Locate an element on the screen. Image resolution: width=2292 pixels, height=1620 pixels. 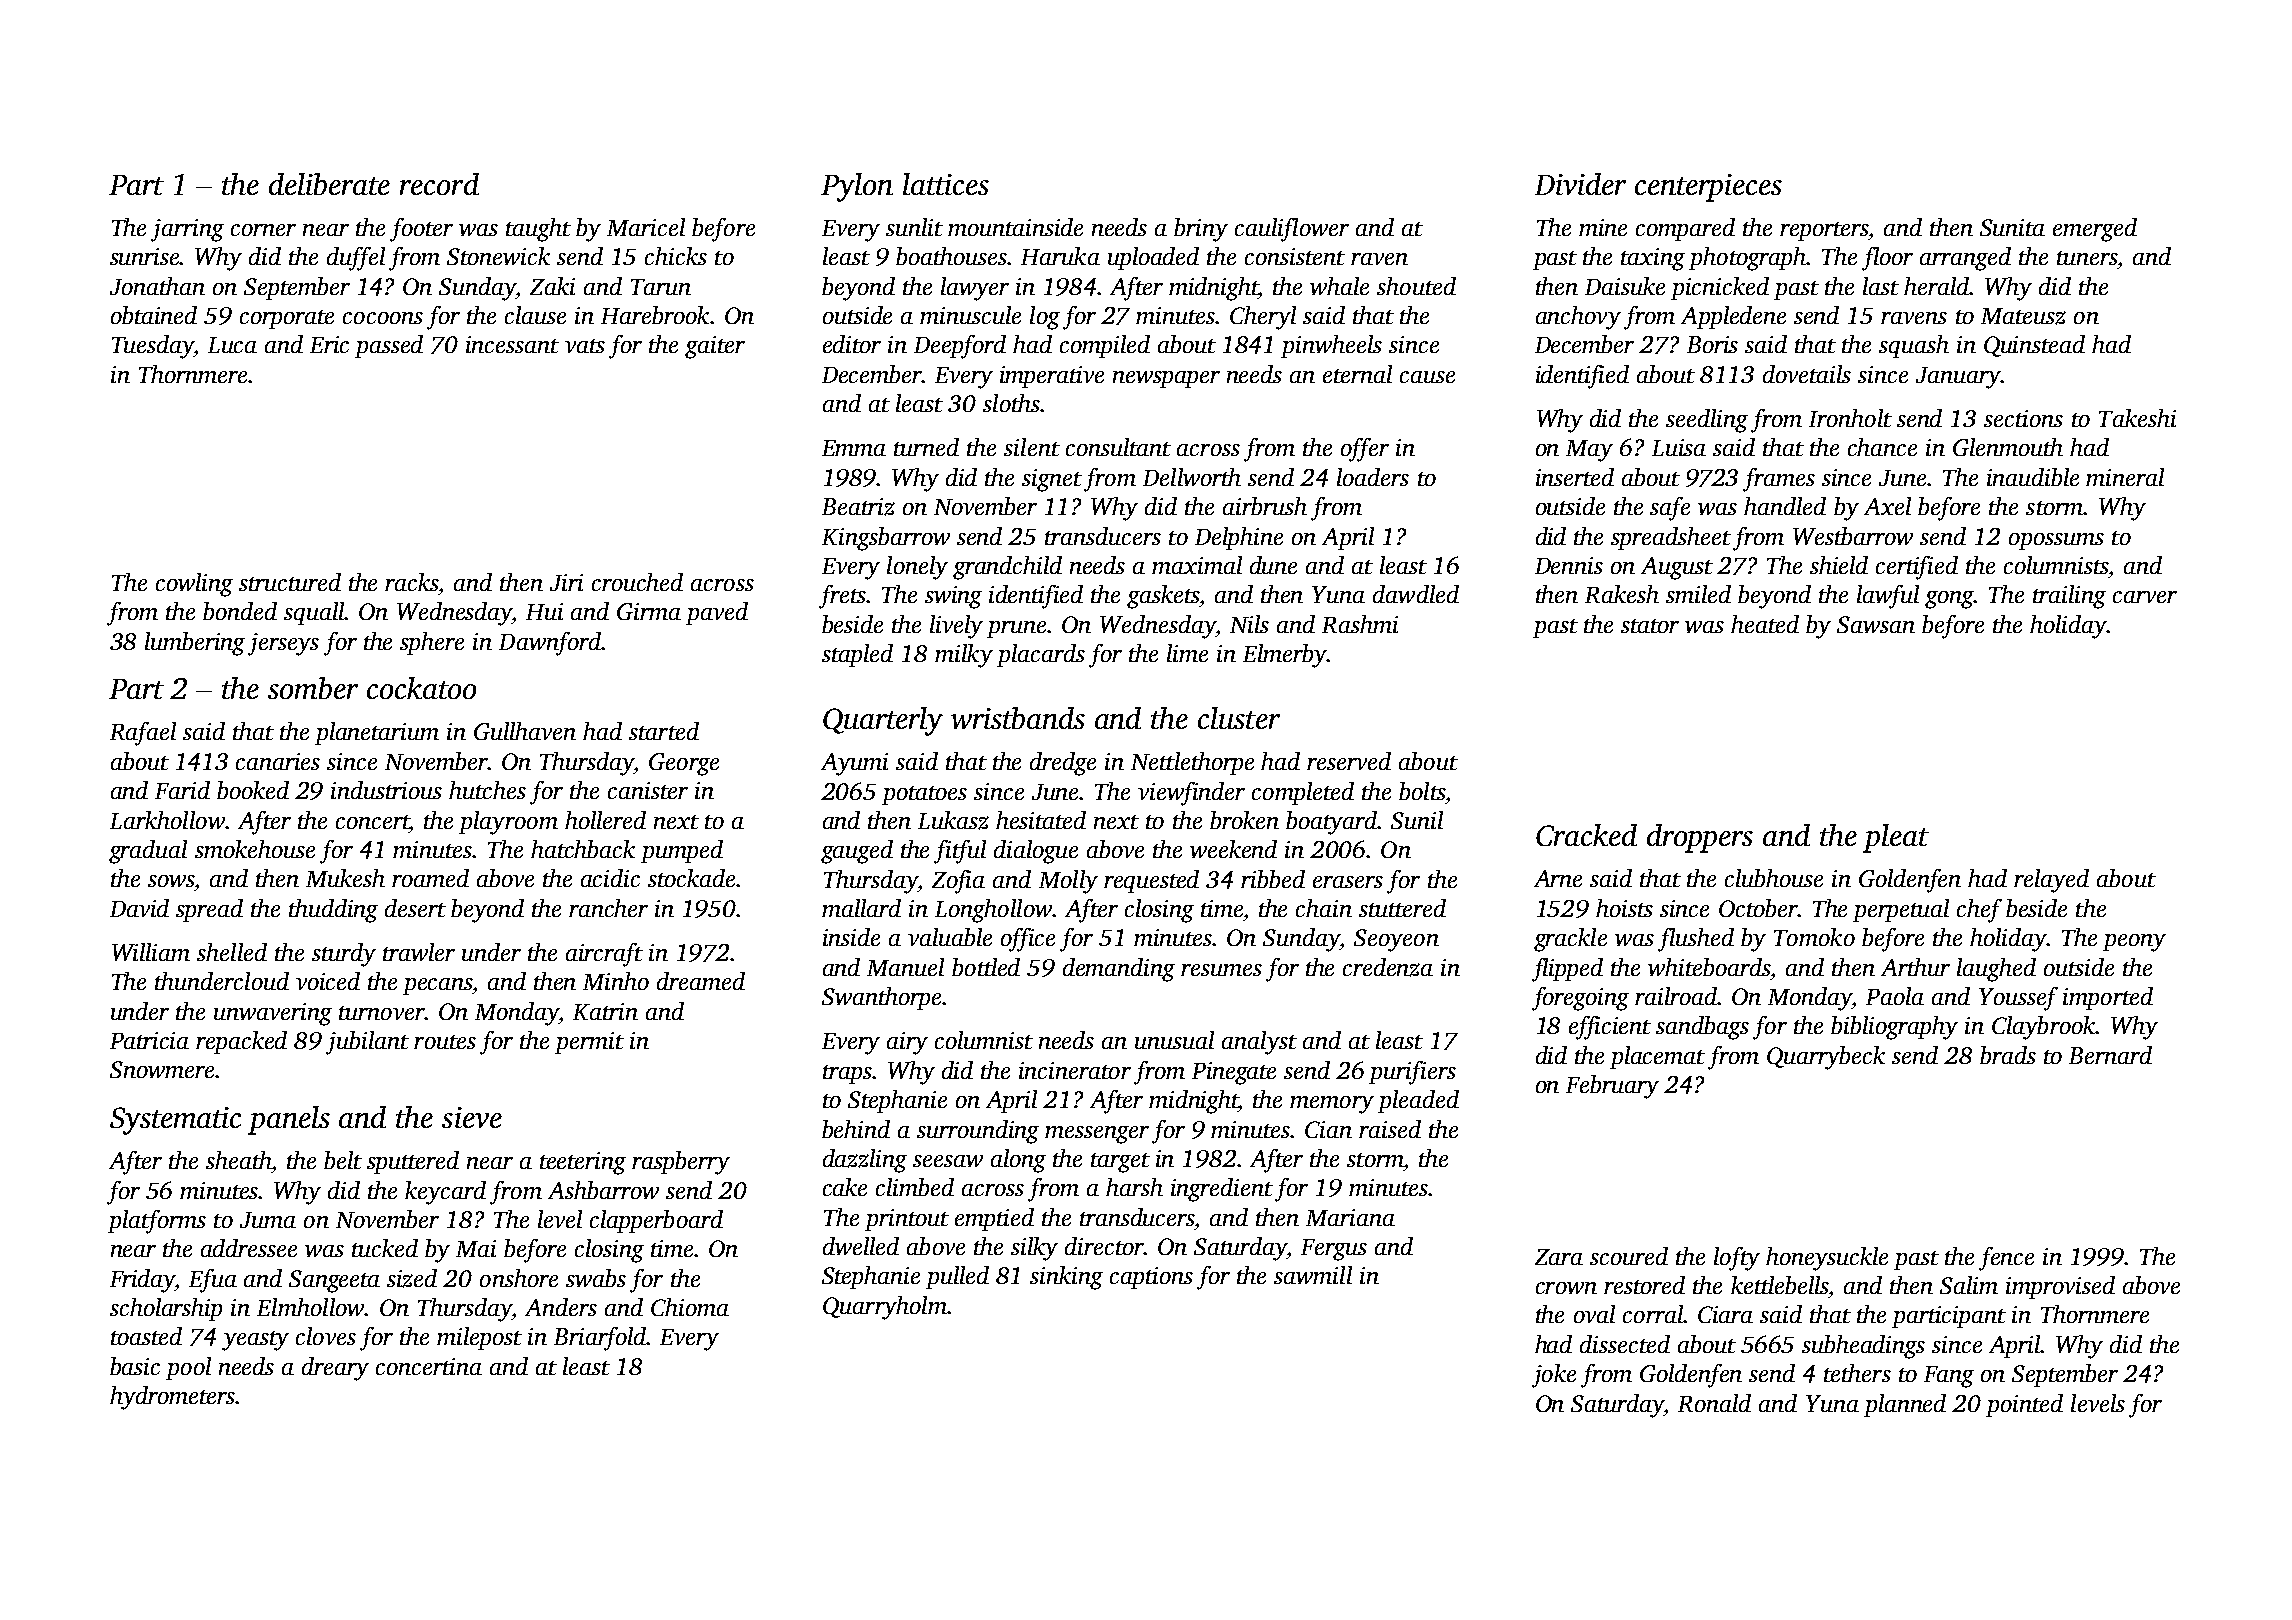
emerged is located at coordinates (2095, 230).
